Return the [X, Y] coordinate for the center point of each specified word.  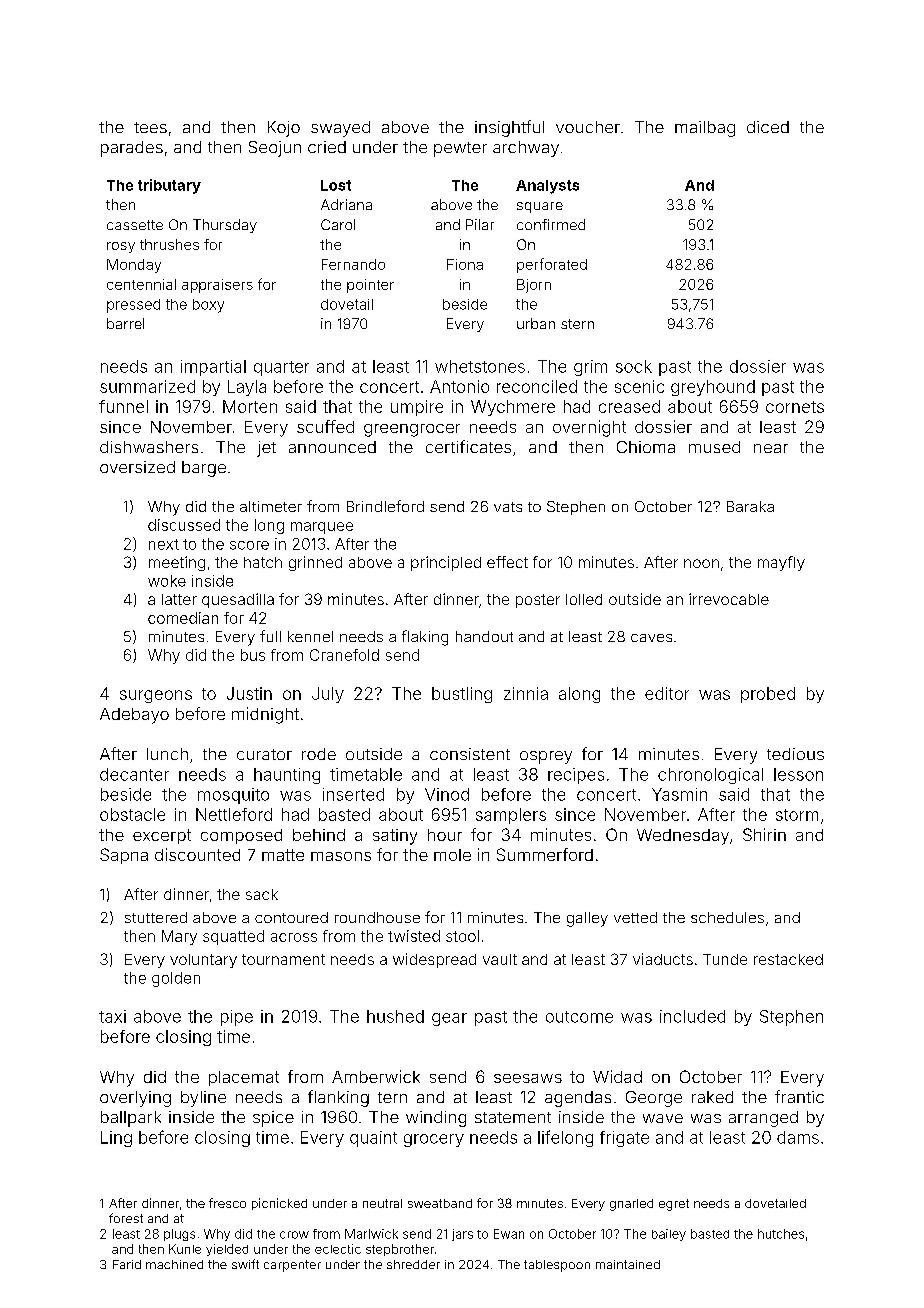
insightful [509, 128]
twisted [414, 936]
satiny [395, 837]
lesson [798, 774]
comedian [183, 618]
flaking [425, 638]
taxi [112, 1016]
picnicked [279, 1204]
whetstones [480, 366]
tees [150, 127]
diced [768, 127]
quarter [281, 368]
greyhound [713, 388]
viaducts [663, 959]
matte [283, 855]
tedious [795, 754]
